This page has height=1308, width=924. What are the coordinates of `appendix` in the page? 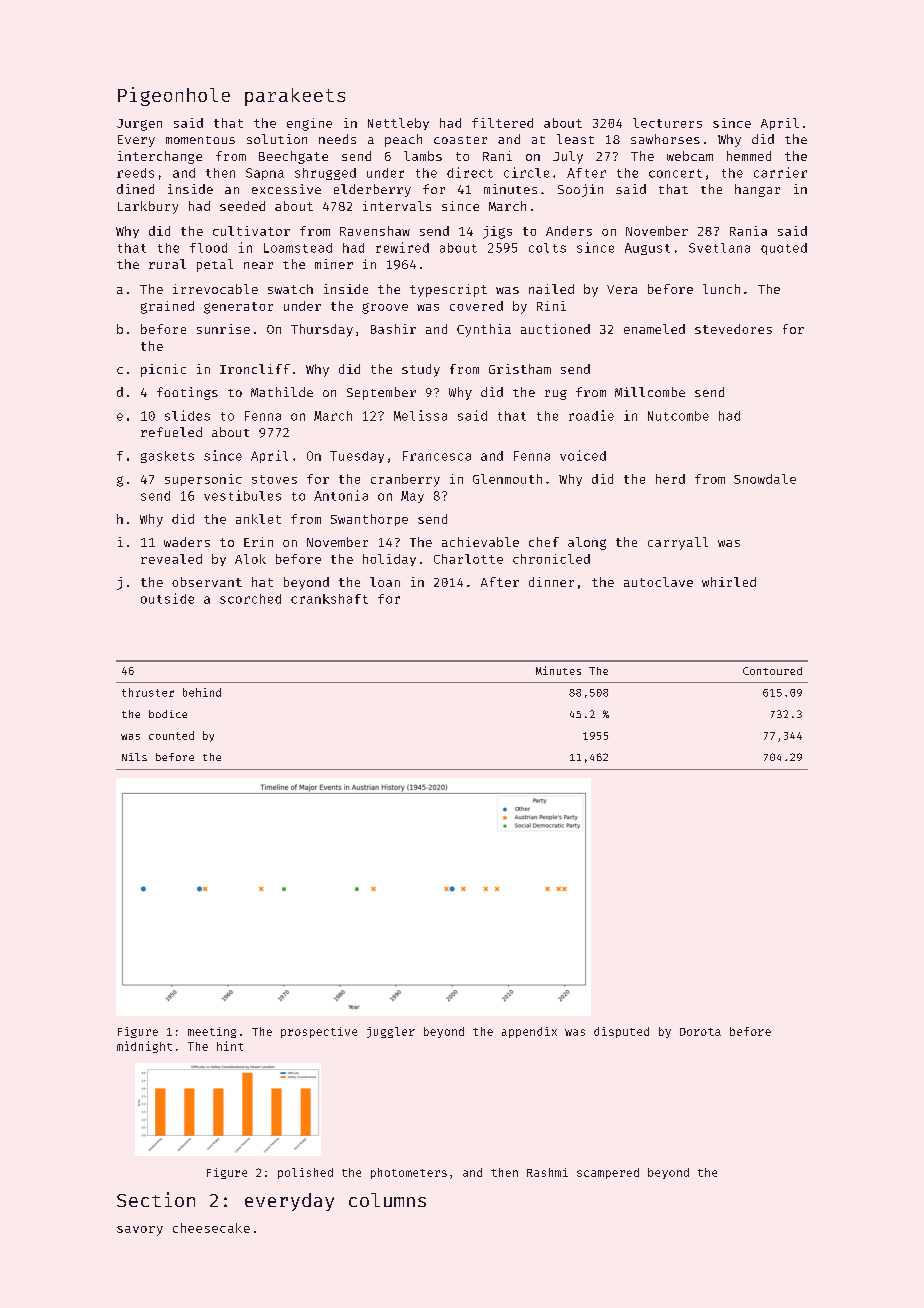 It's located at (529, 1032).
